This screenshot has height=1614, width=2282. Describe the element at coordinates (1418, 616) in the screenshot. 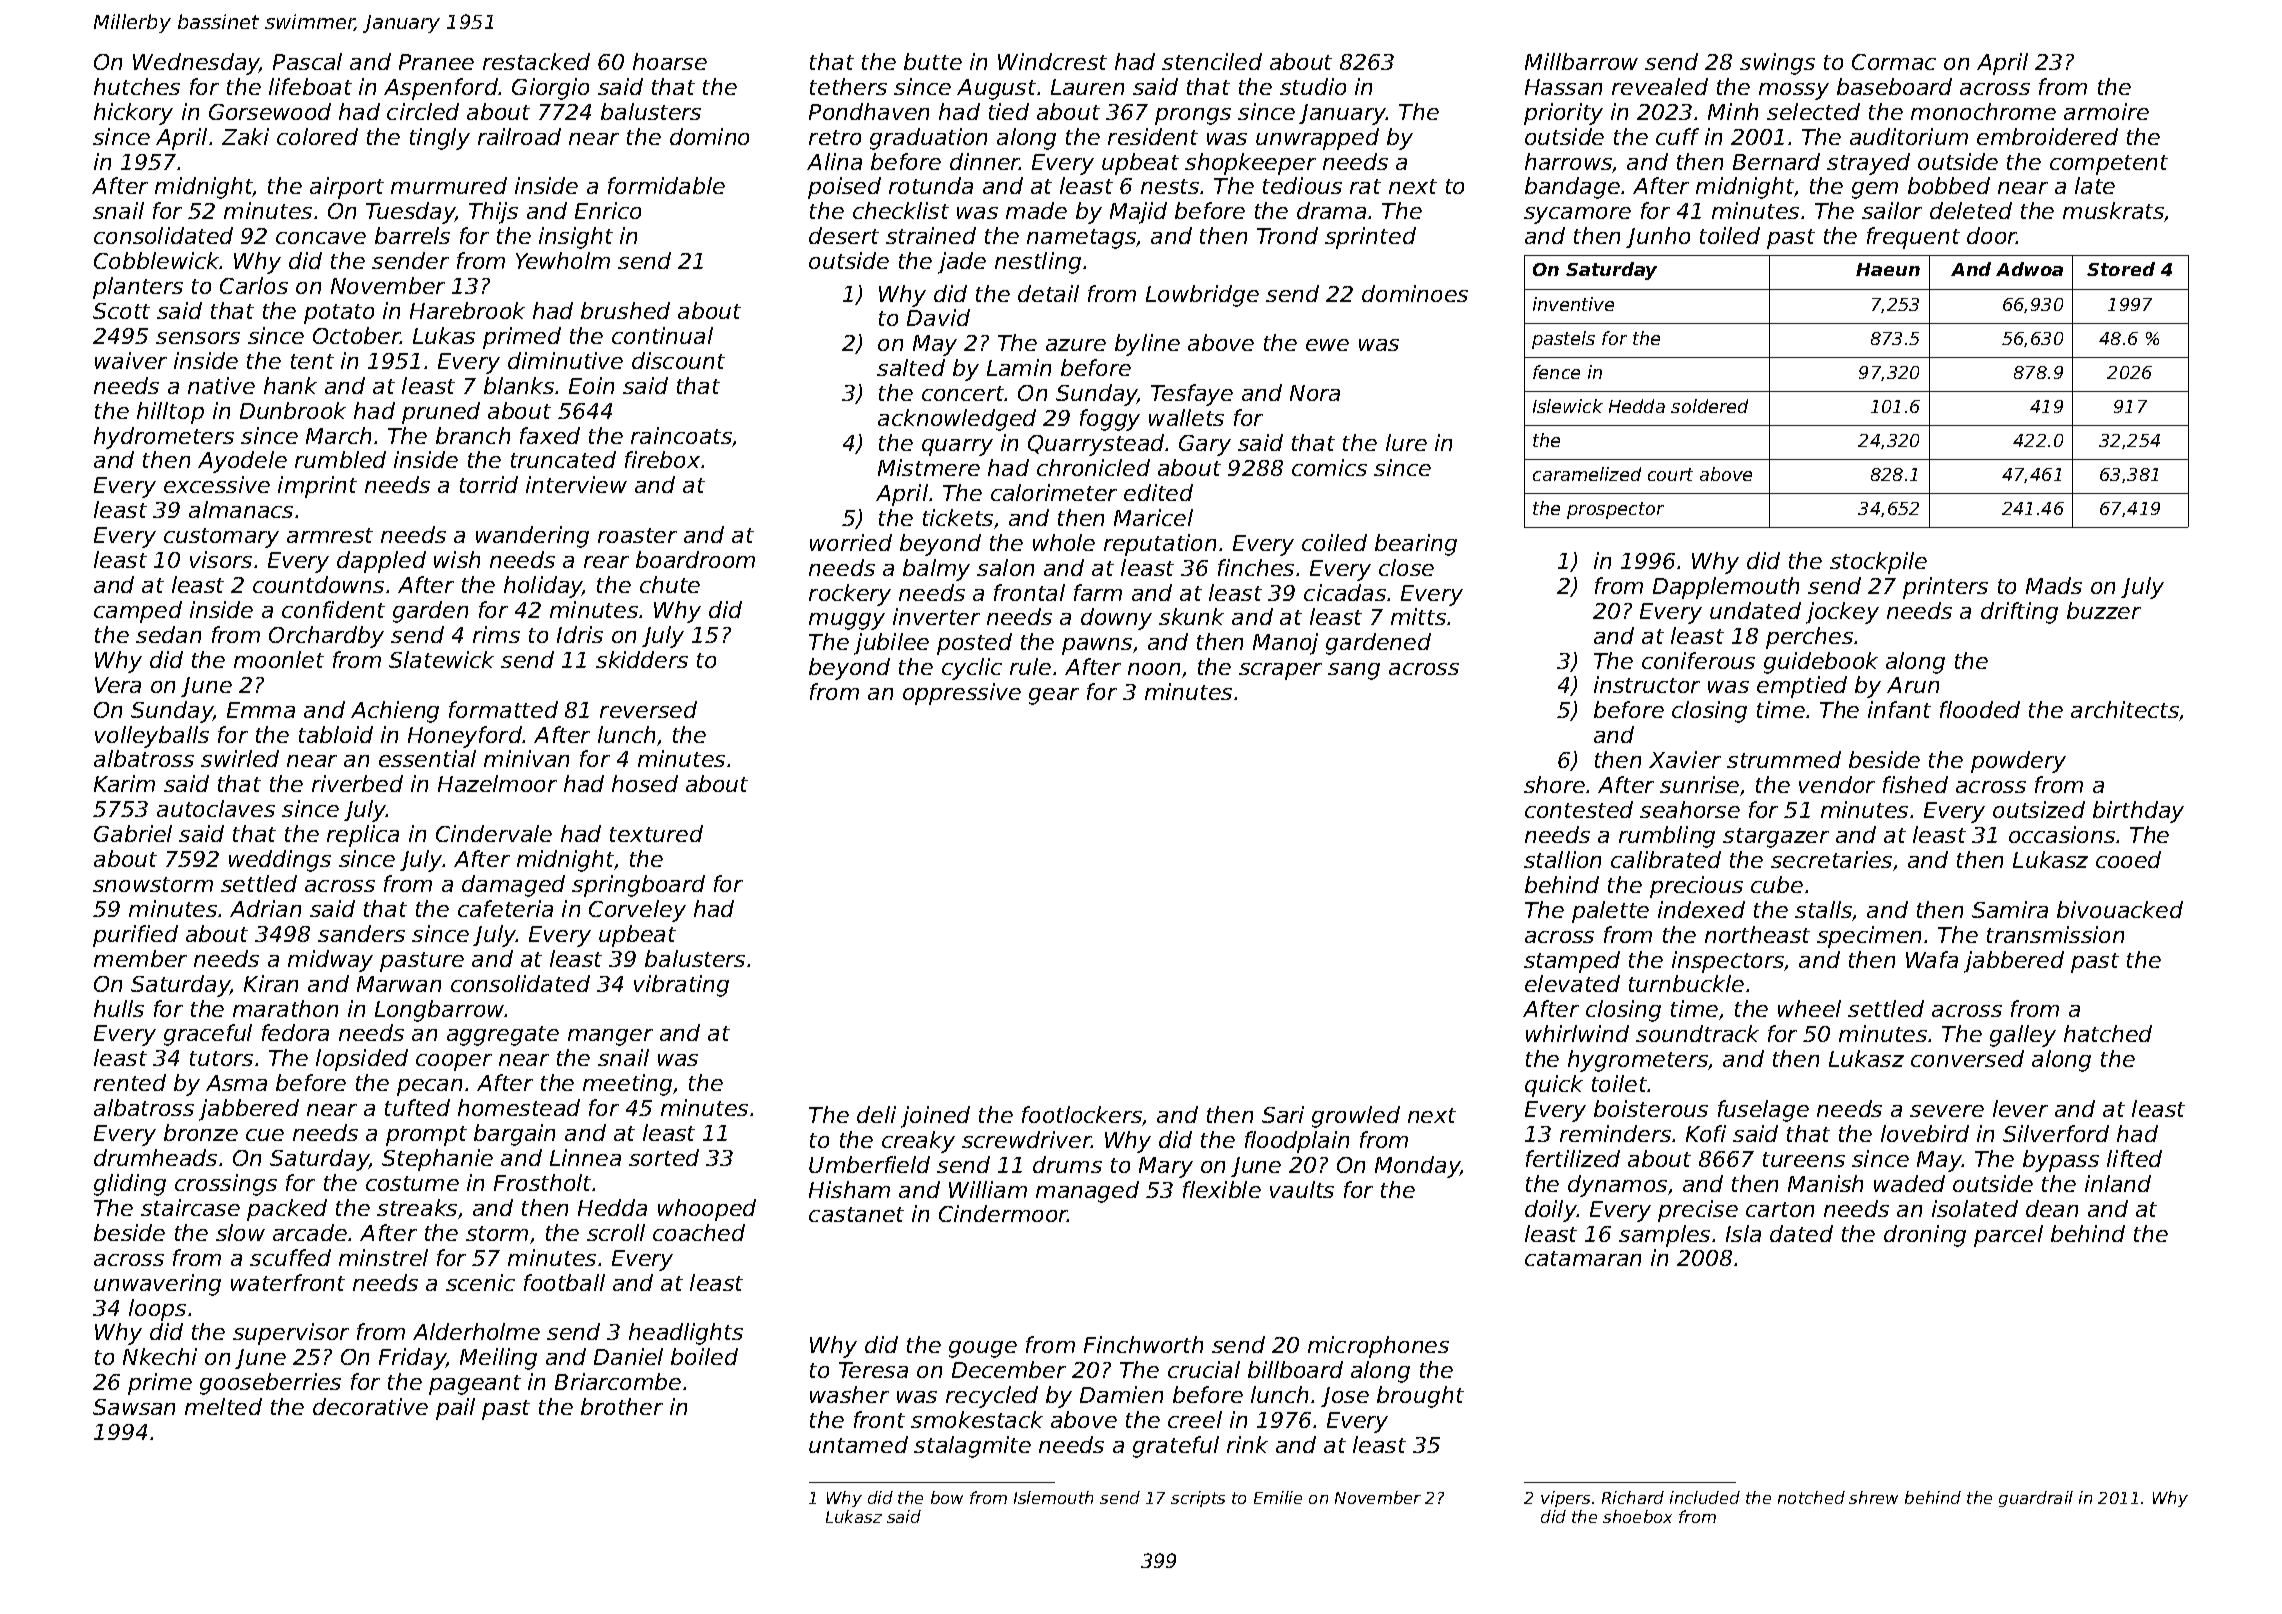

I see `mitts` at that location.
